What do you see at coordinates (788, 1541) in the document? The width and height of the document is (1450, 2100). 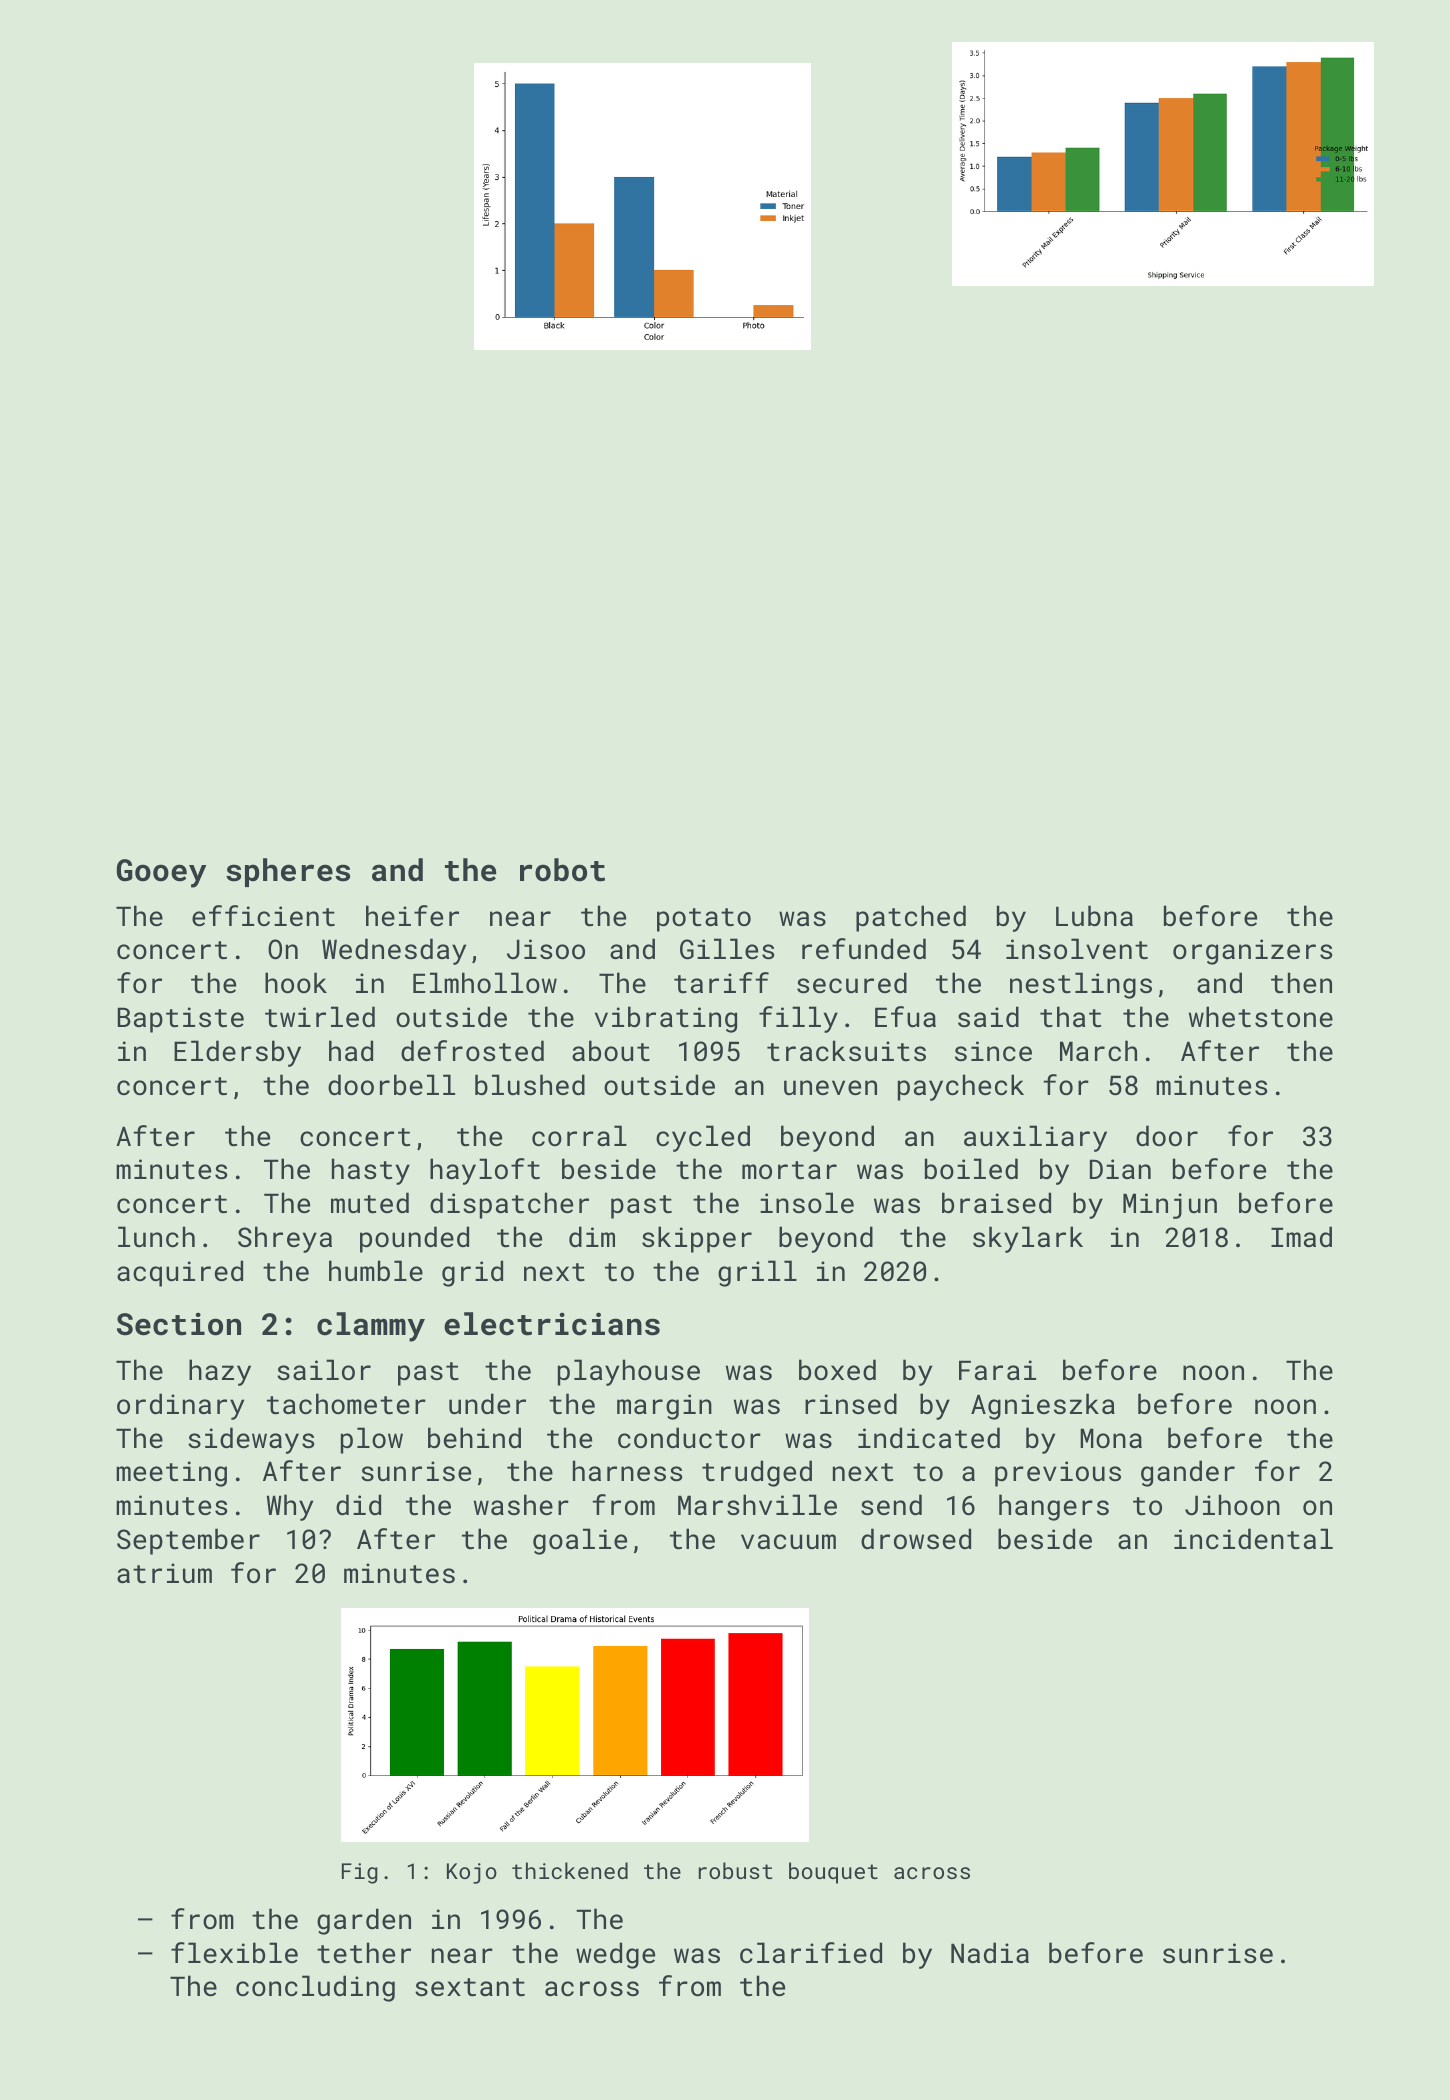 I see `vacuum` at bounding box center [788, 1541].
